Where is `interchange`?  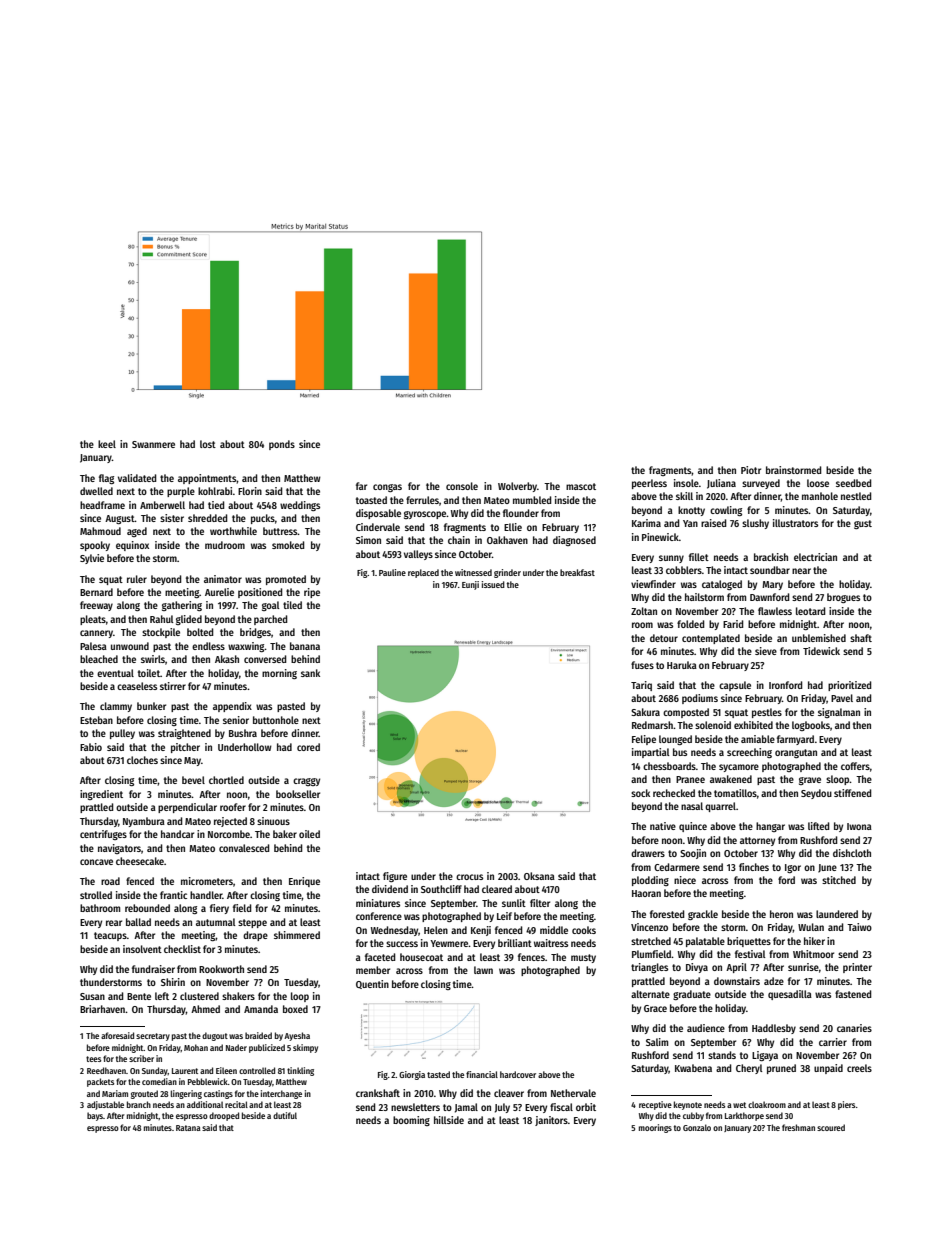
interchange is located at coordinates (281, 1094).
